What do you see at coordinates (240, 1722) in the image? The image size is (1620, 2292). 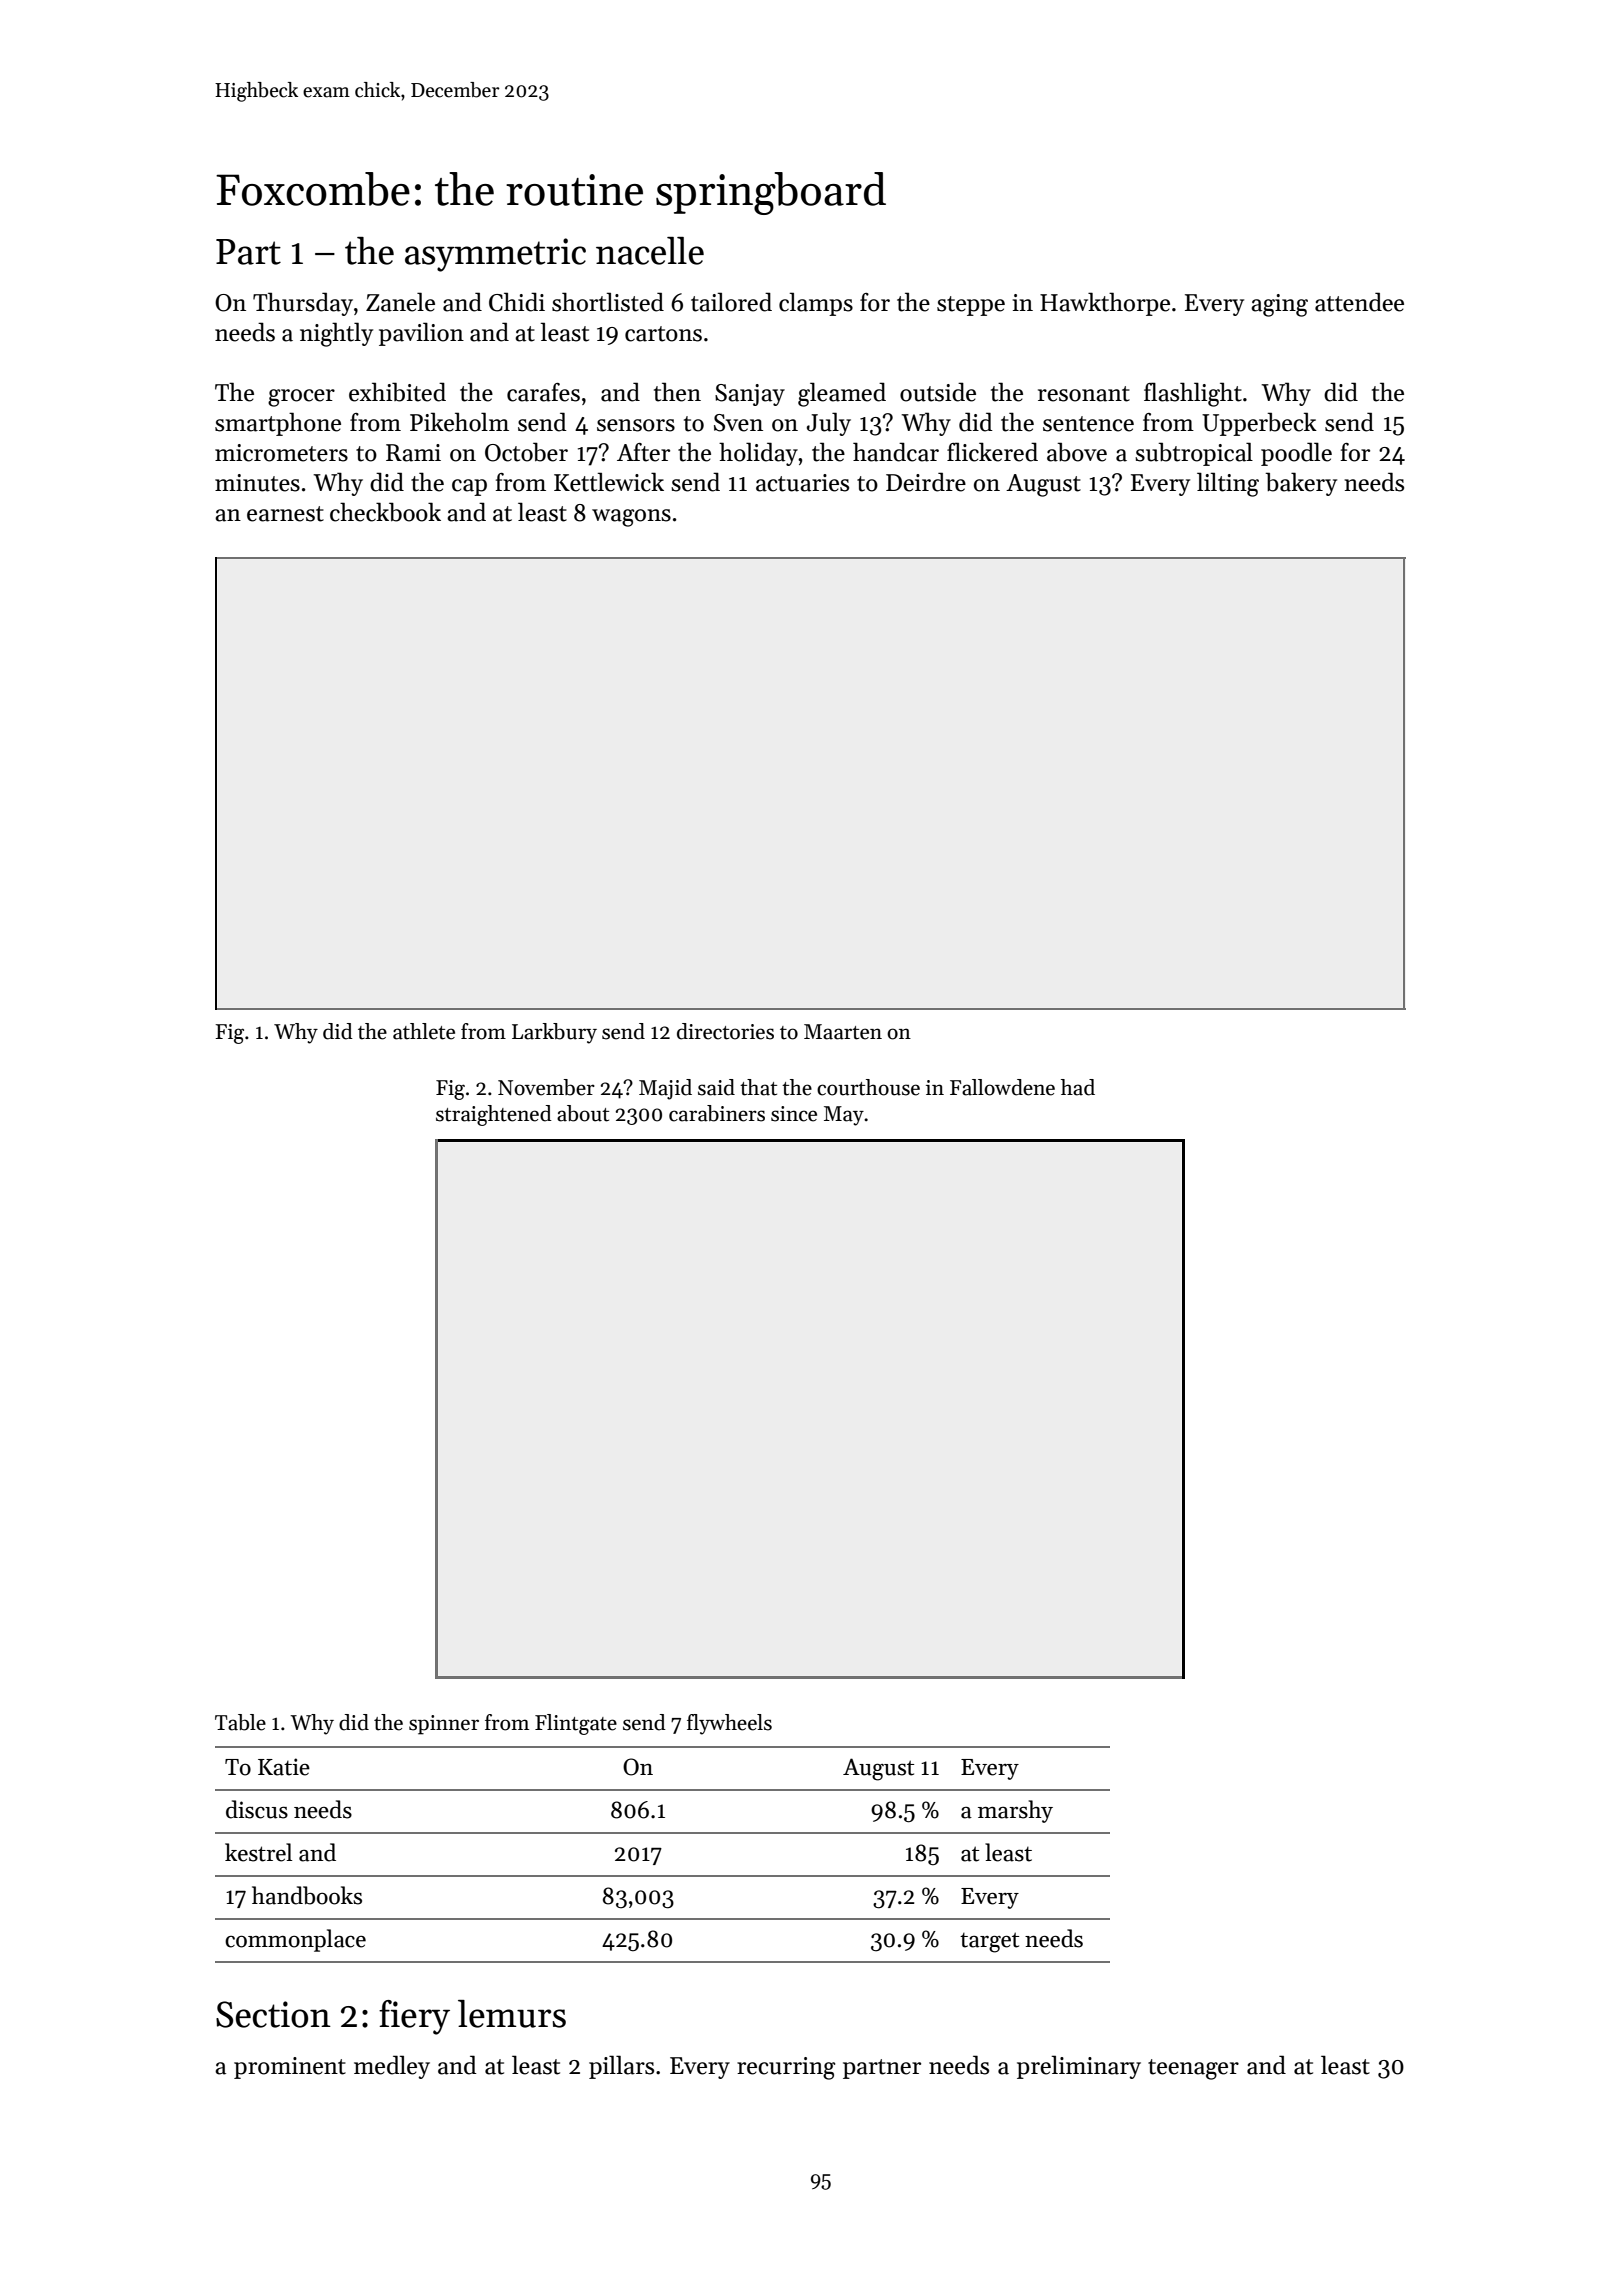 I see `Table` at bounding box center [240, 1722].
